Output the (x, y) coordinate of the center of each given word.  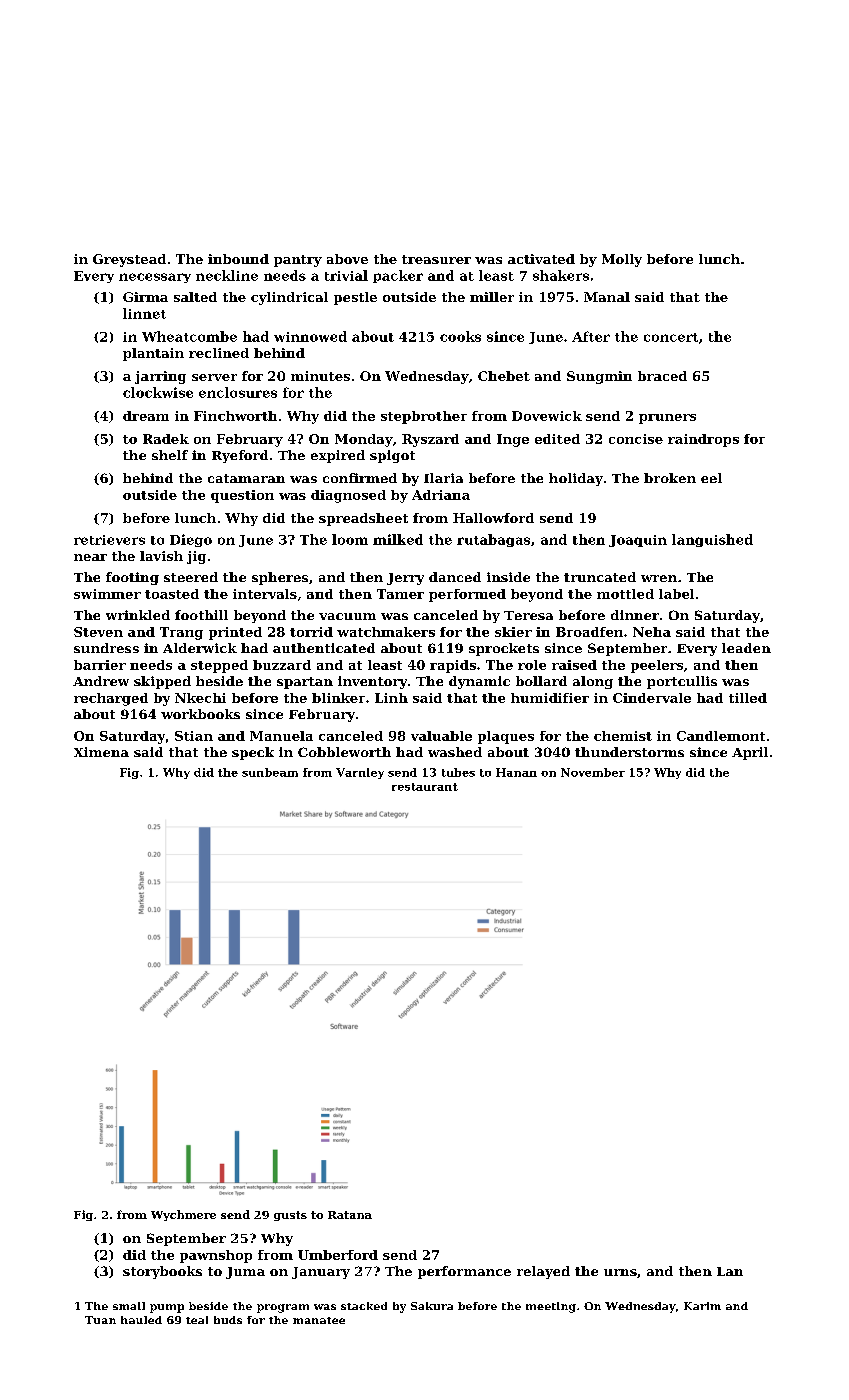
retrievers (109, 540)
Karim (702, 1306)
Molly (622, 260)
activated (541, 259)
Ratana (350, 1215)
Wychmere (183, 1215)
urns (620, 1272)
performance (464, 1272)
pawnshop (216, 1256)
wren (659, 578)
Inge (513, 440)
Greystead (129, 260)
